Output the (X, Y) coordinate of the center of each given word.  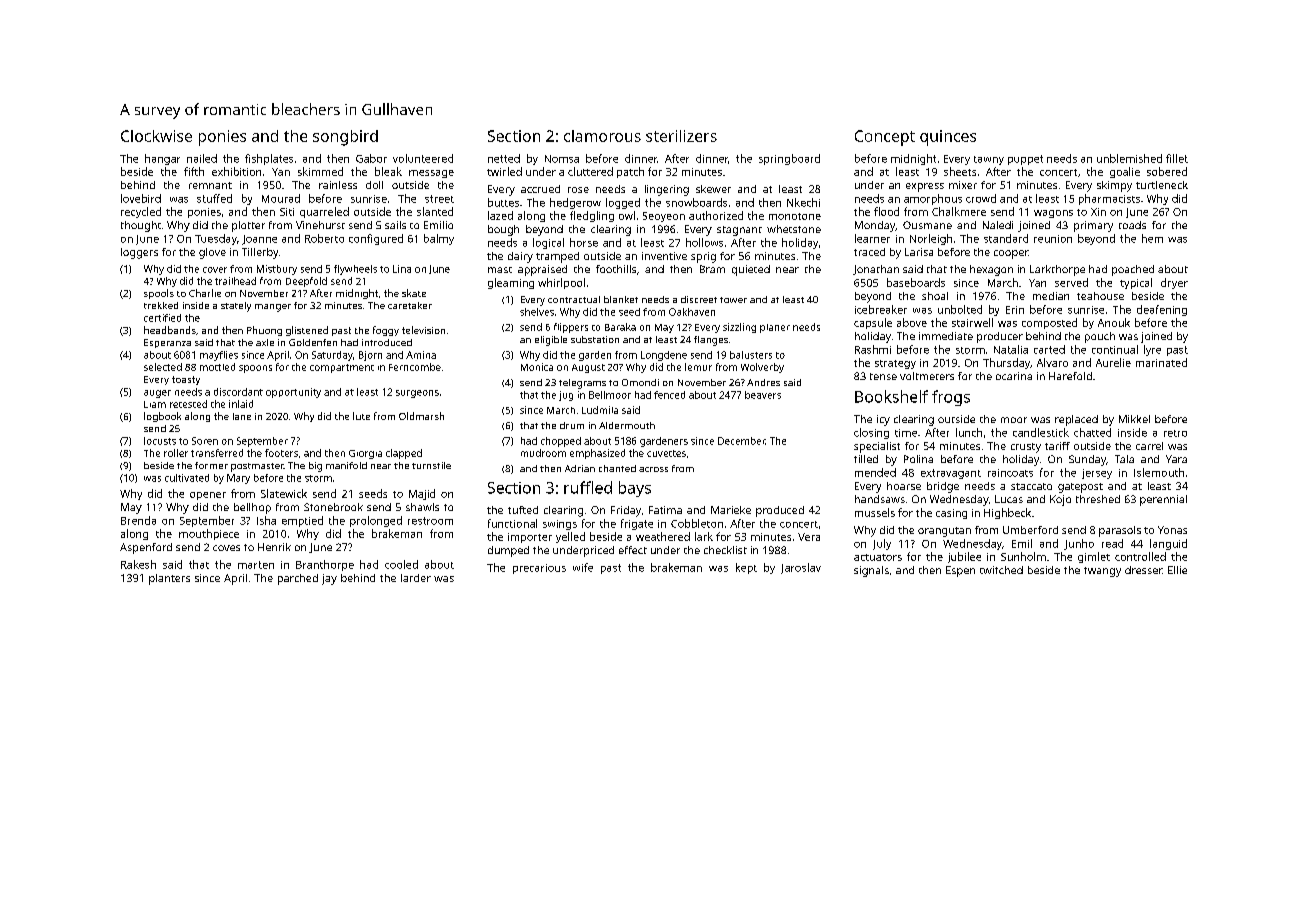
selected (163, 367)
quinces (948, 138)
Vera (809, 537)
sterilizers (681, 136)
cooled (401, 564)
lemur (698, 367)
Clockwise (156, 136)
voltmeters (927, 376)
